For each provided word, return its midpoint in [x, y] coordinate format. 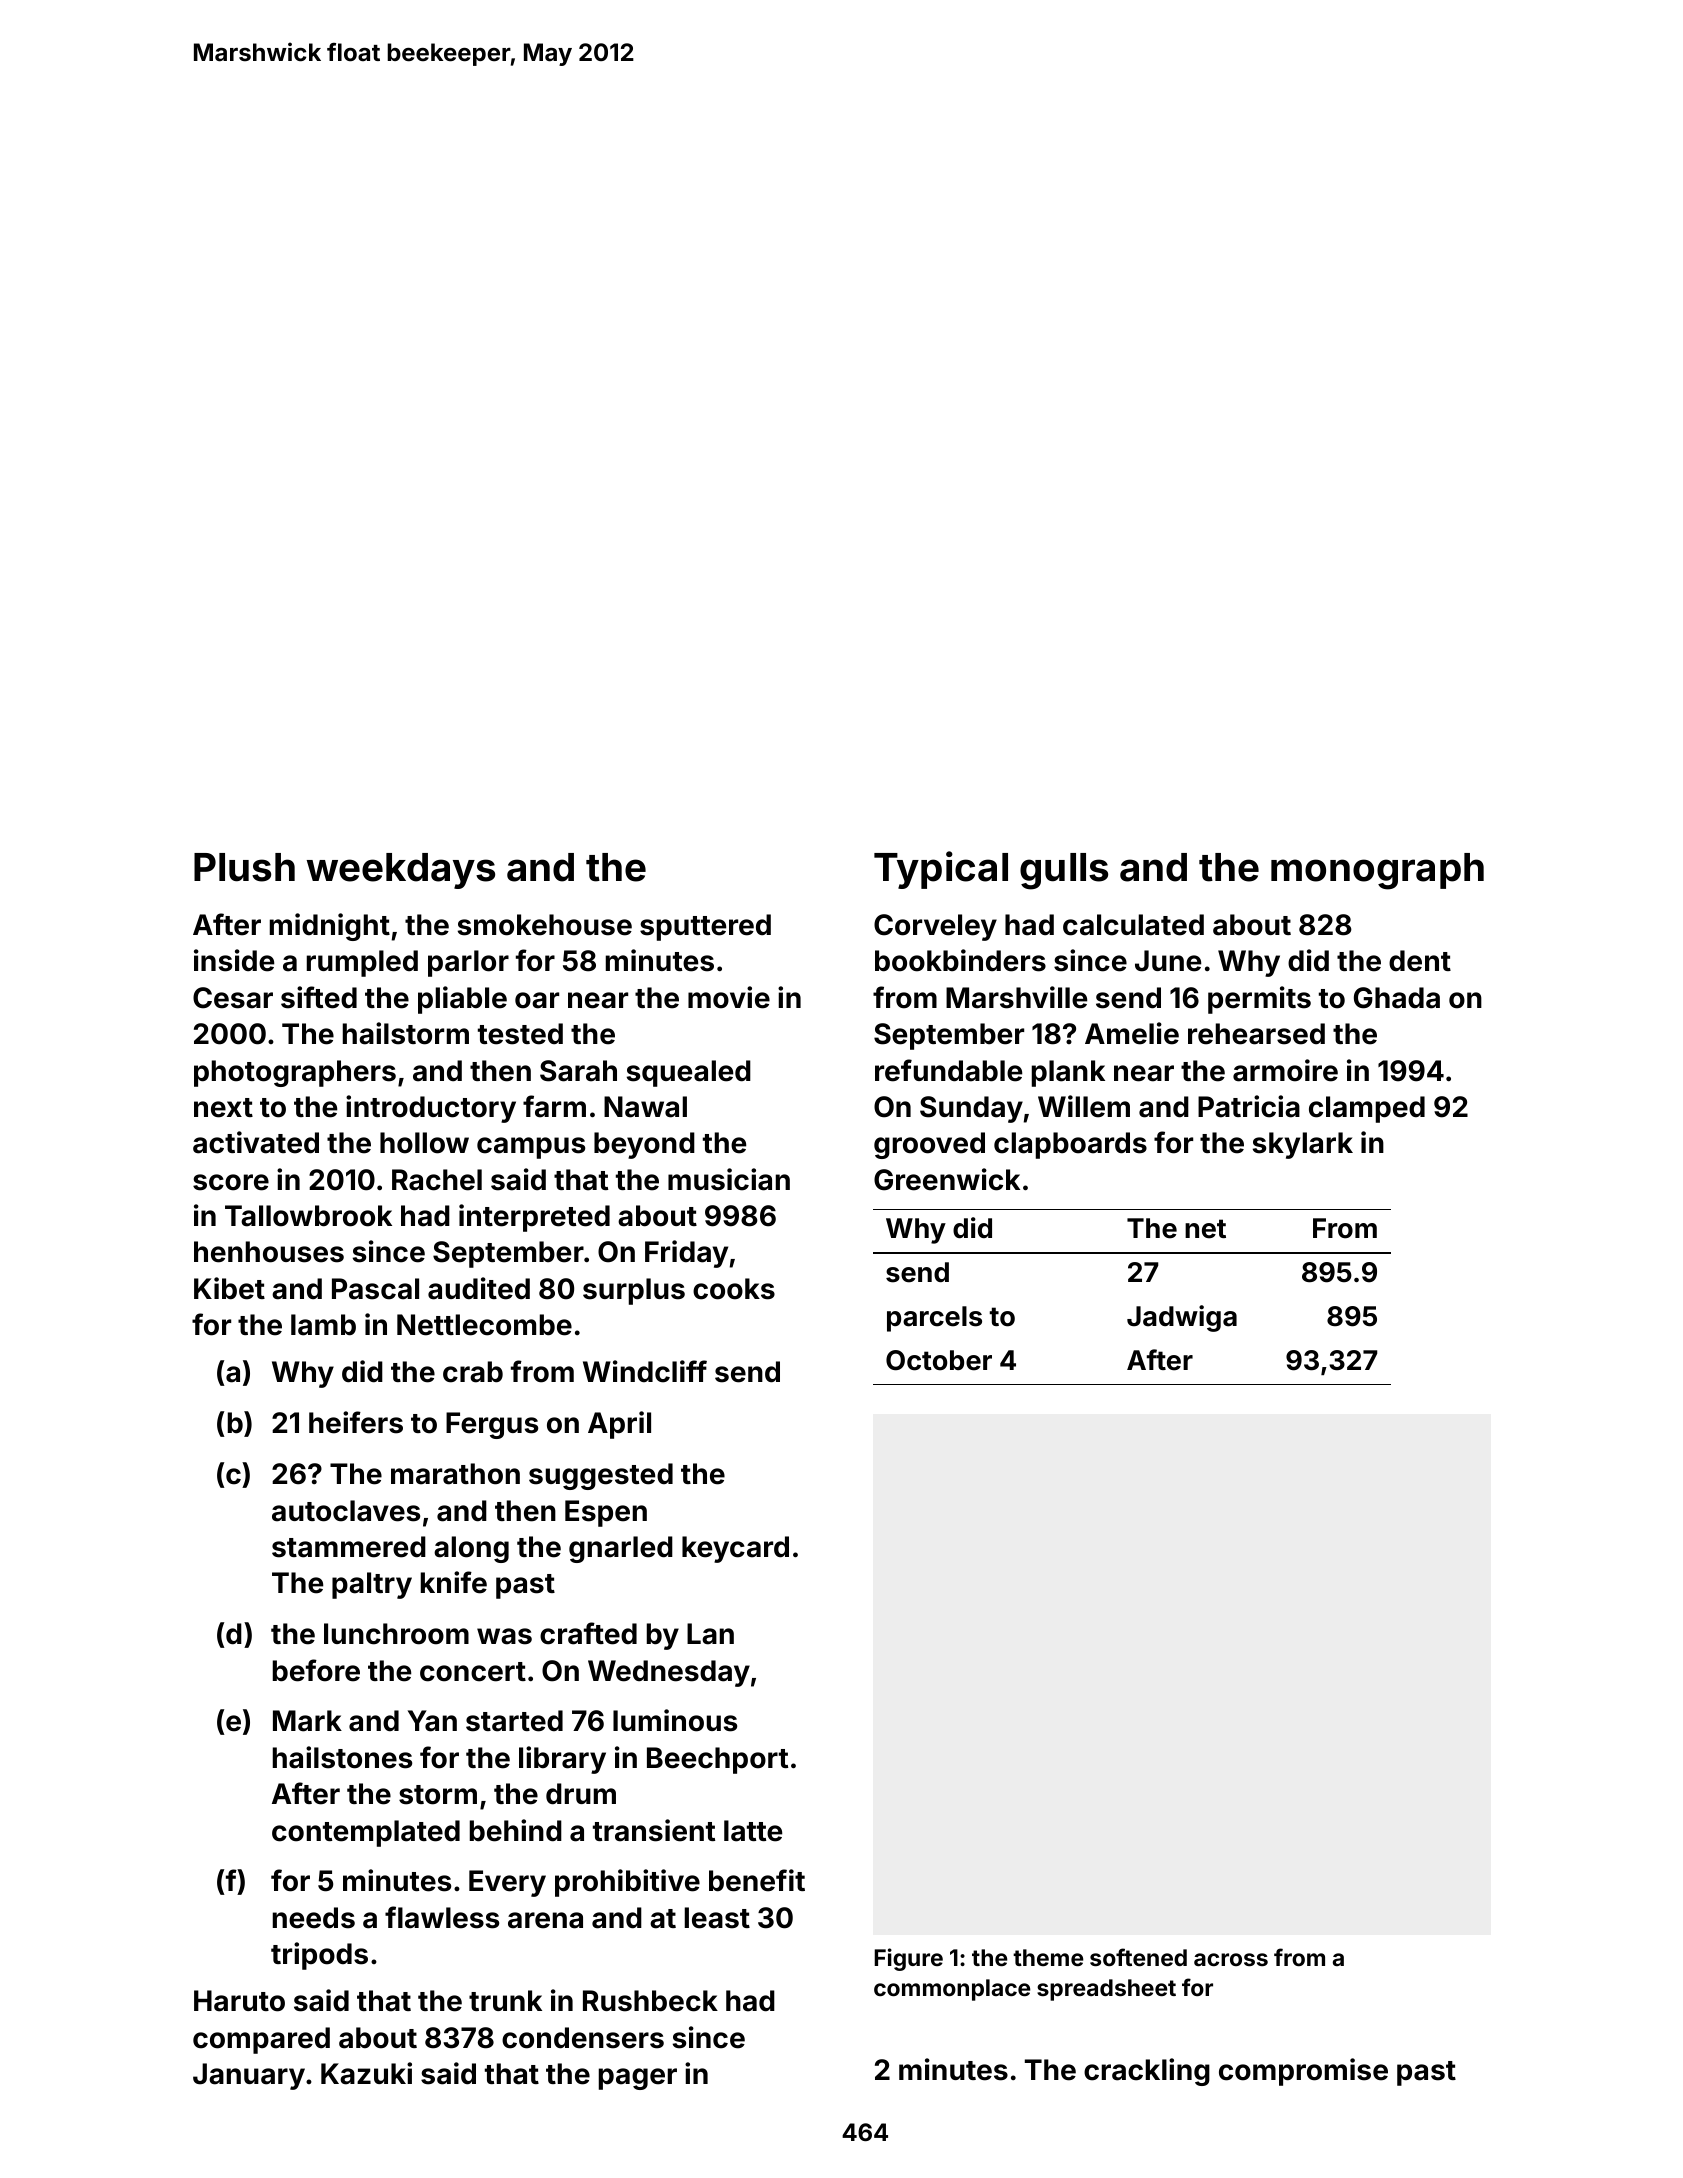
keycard [735, 1549]
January [249, 2076]
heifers [356, 1422]
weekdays [401, 871]
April [619, 1425]
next [223, 1108]
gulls [1064, 871]
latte [753, 1831]
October [939, 1360]
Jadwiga [1182, 1318]
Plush [244, 867]
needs [314, 1918]
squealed [689, 1073]
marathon [455, 1474]
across [1231, 1959]
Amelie [1132, 1033]
